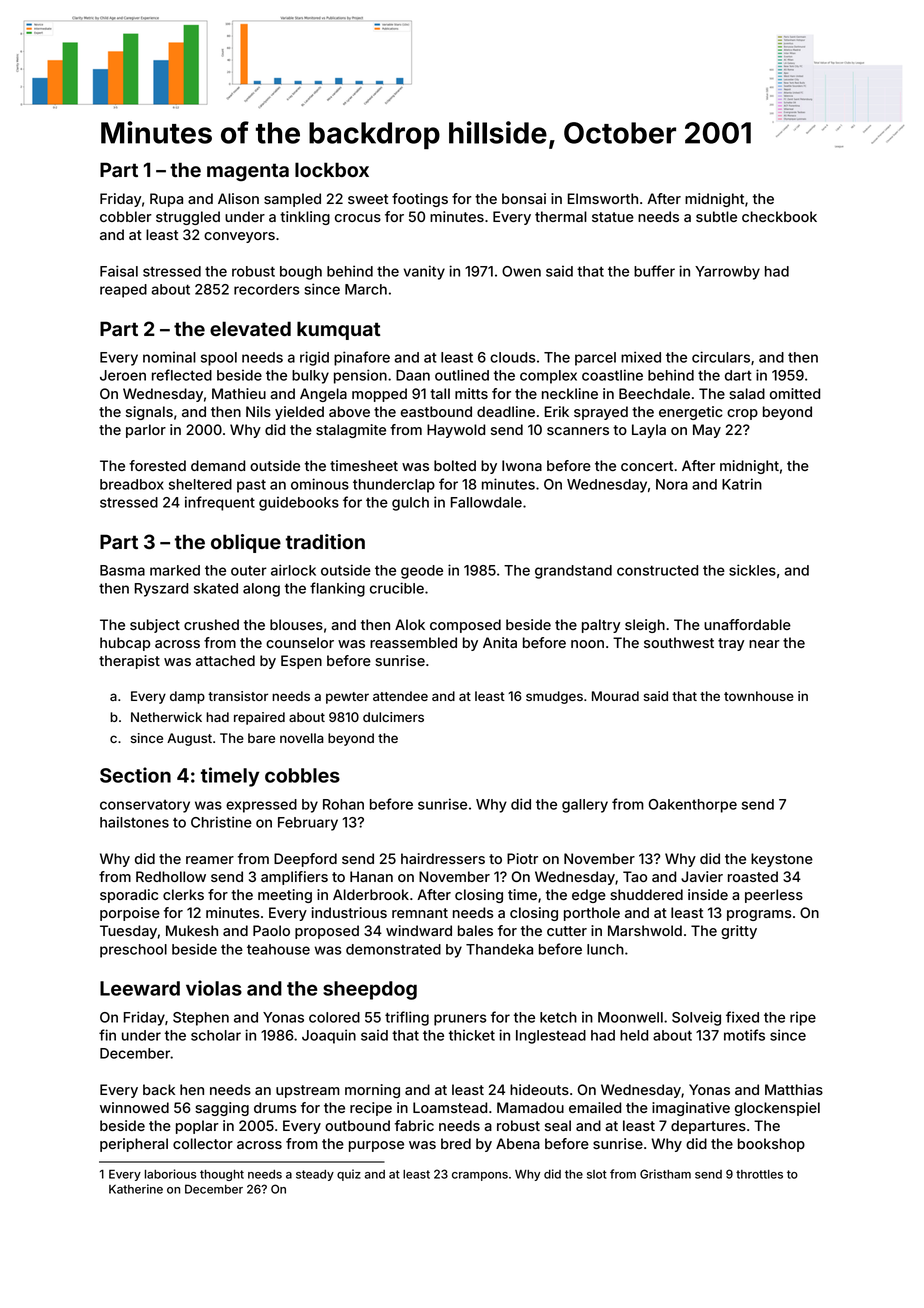 The width and height of the document is (924, 1308). Describe the element at coordinates (693, 806) in the document. I see `Oakenthorpe` at that location.
